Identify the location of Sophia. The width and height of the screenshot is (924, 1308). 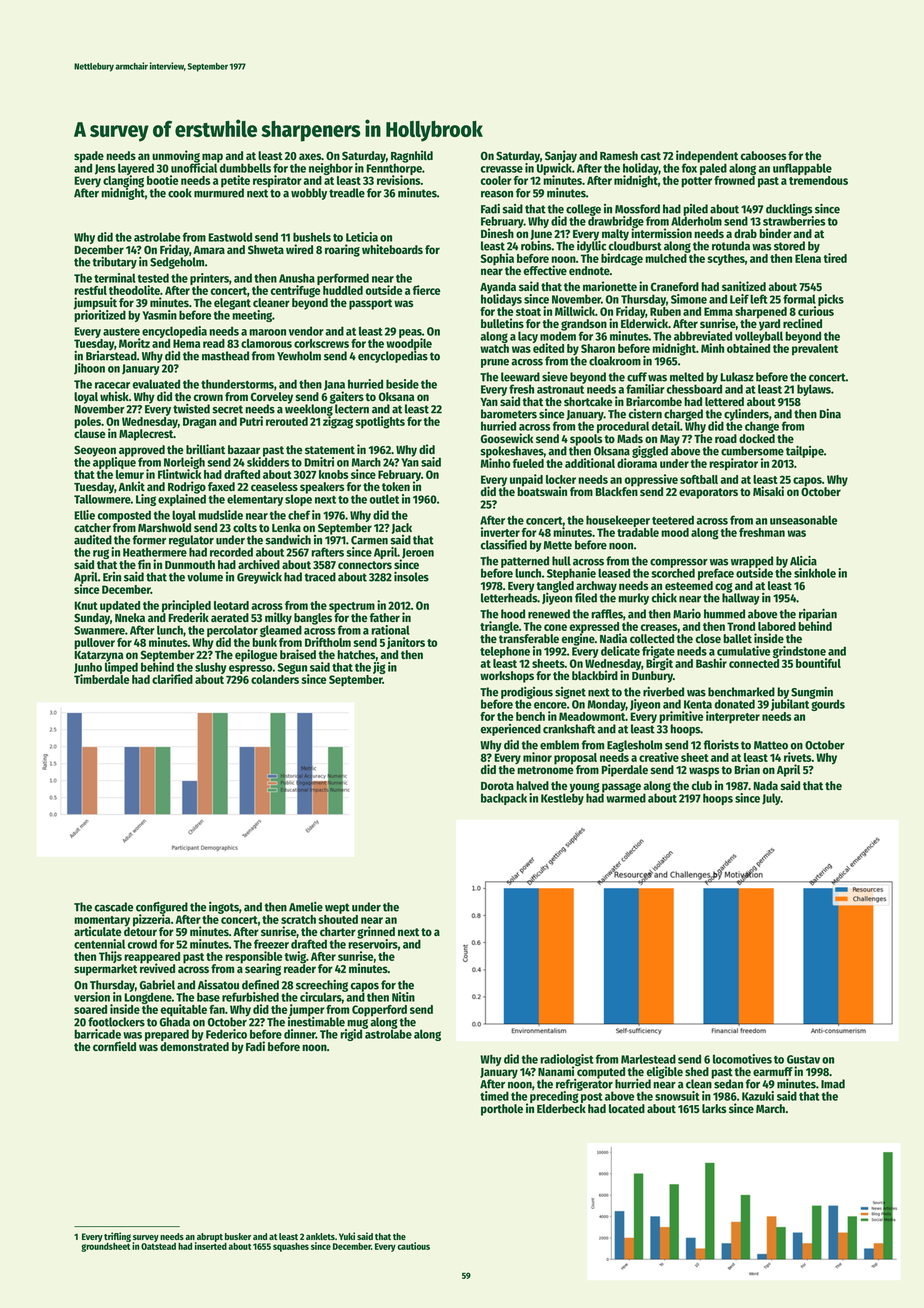
(497, 259).
